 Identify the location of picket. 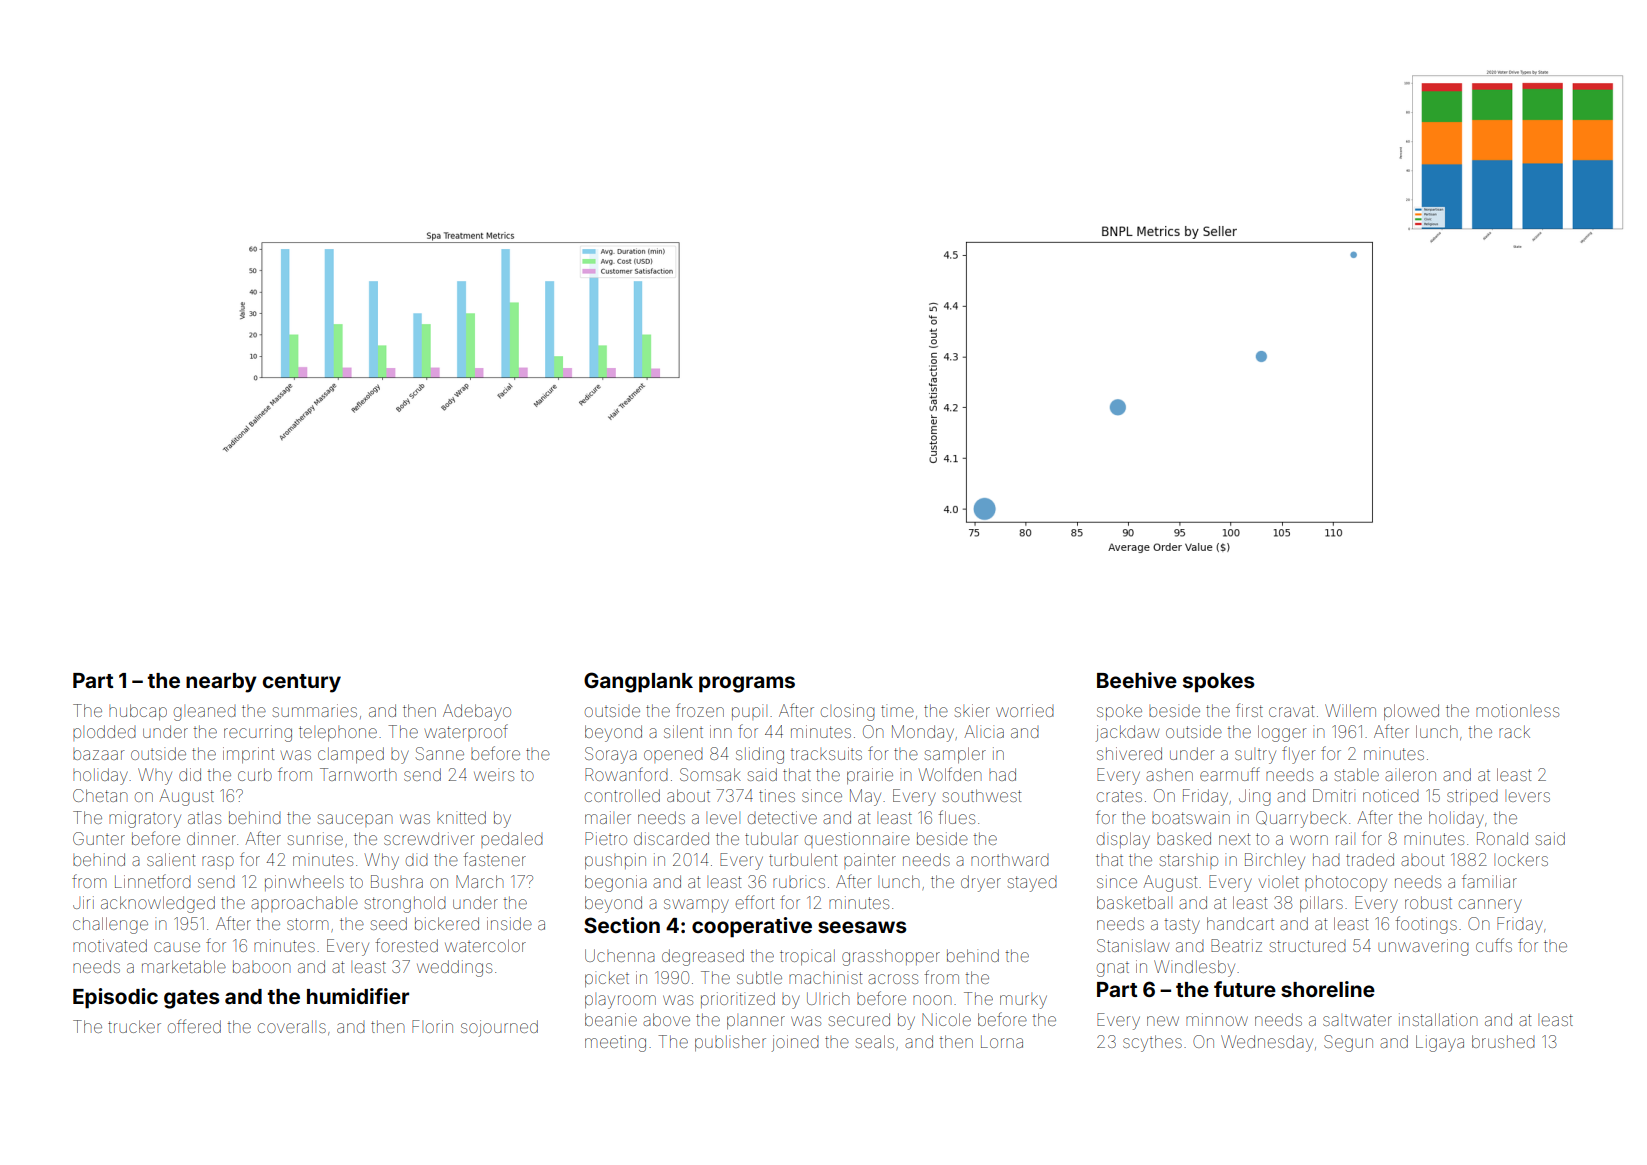
(607, 979).
